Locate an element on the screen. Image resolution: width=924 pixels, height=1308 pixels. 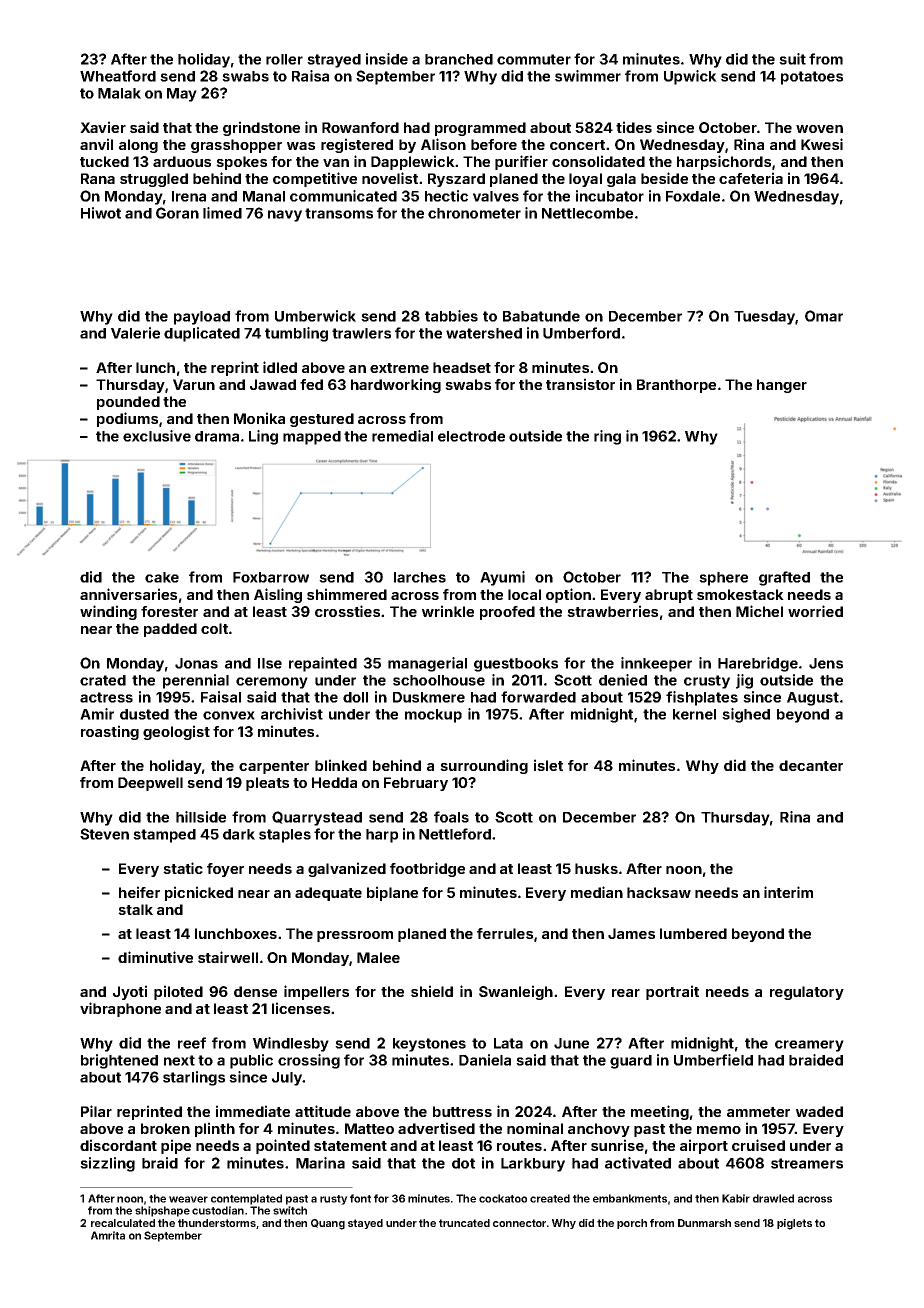
beside is located at coordinates (664, 178).
